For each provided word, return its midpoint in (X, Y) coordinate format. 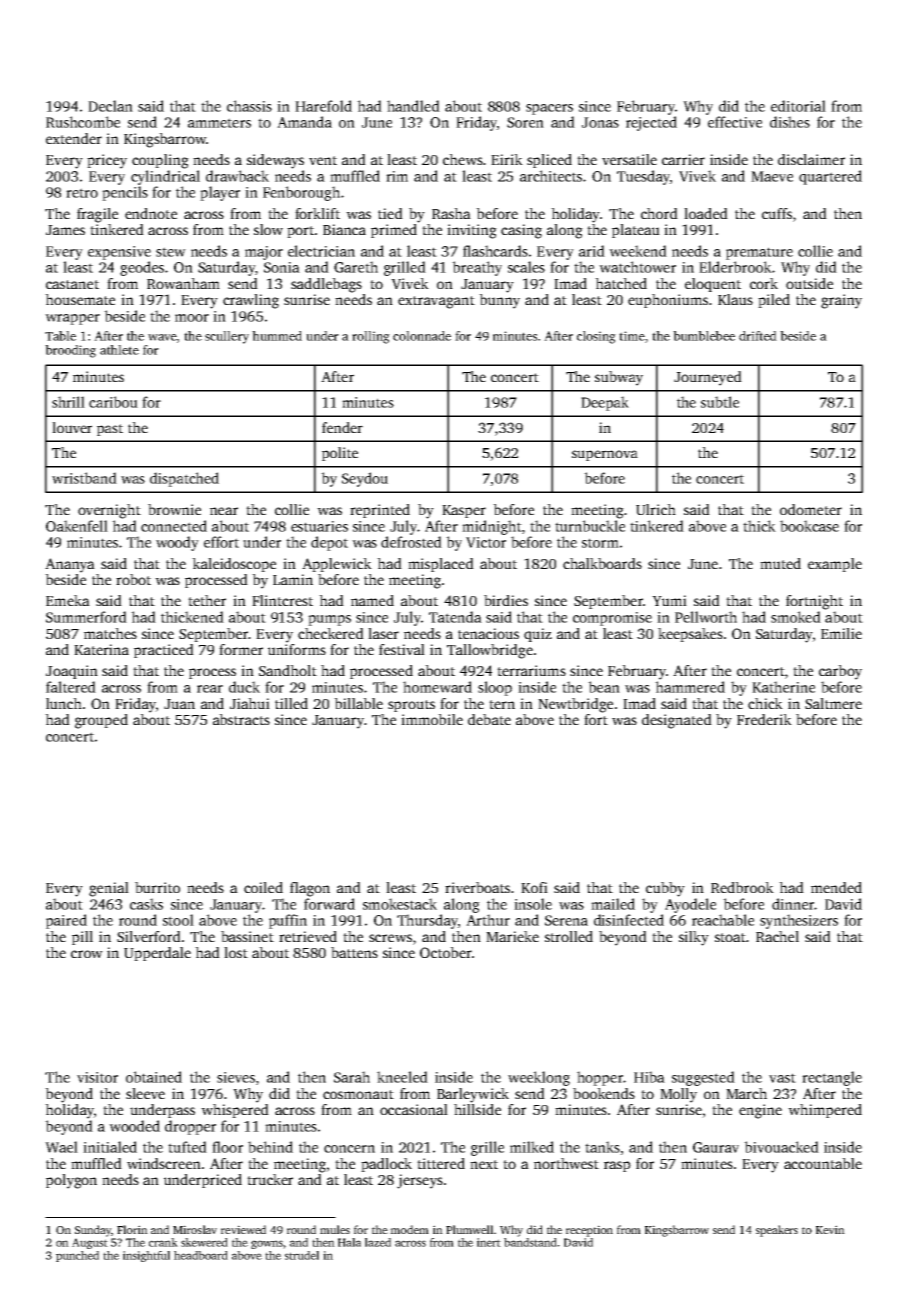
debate (489, 719)
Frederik (764, 719)
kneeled (402, 1077)
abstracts (241, 719)
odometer (811, 509)
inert (489, 1242)
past (110, 430)
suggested (703, 1078)
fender (342, 427)
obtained (154, 1077)
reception (589, 1231)
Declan (110, 106)
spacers (549, 109)
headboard (201, 1255)
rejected (651, 123)
